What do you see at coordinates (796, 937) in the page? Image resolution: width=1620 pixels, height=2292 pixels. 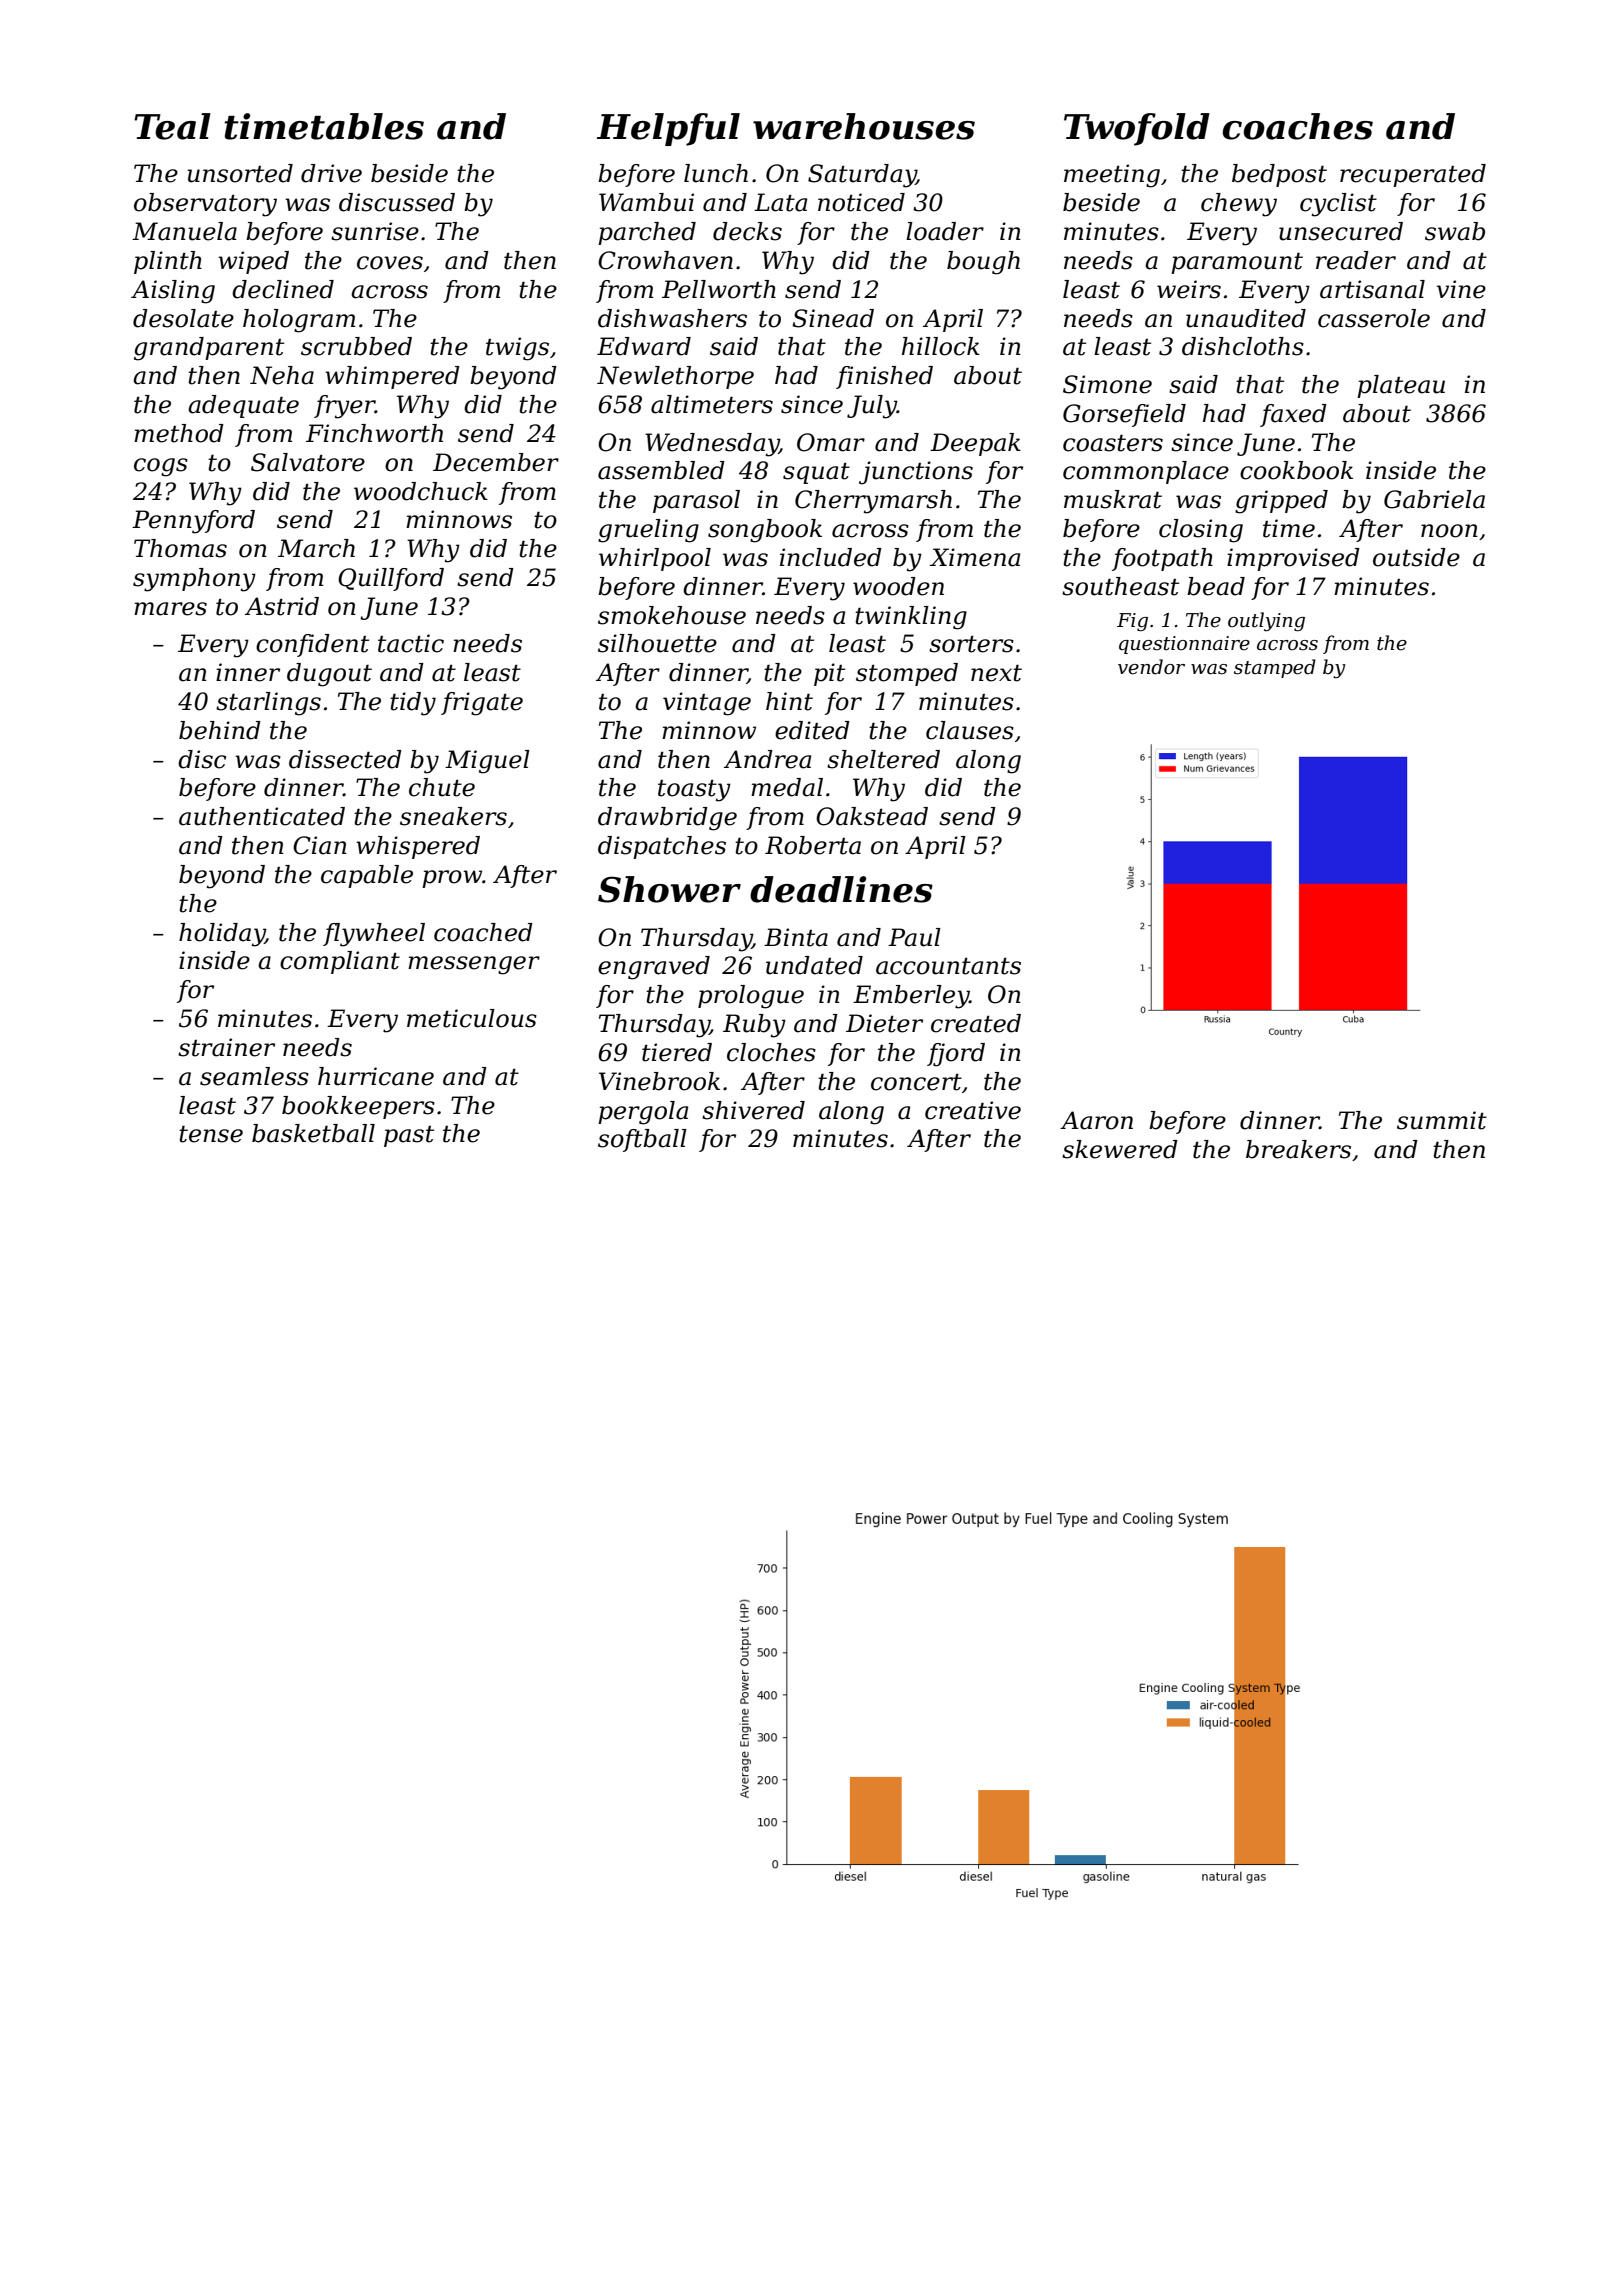 I see `Binta` at bounding box center [796, 937].
